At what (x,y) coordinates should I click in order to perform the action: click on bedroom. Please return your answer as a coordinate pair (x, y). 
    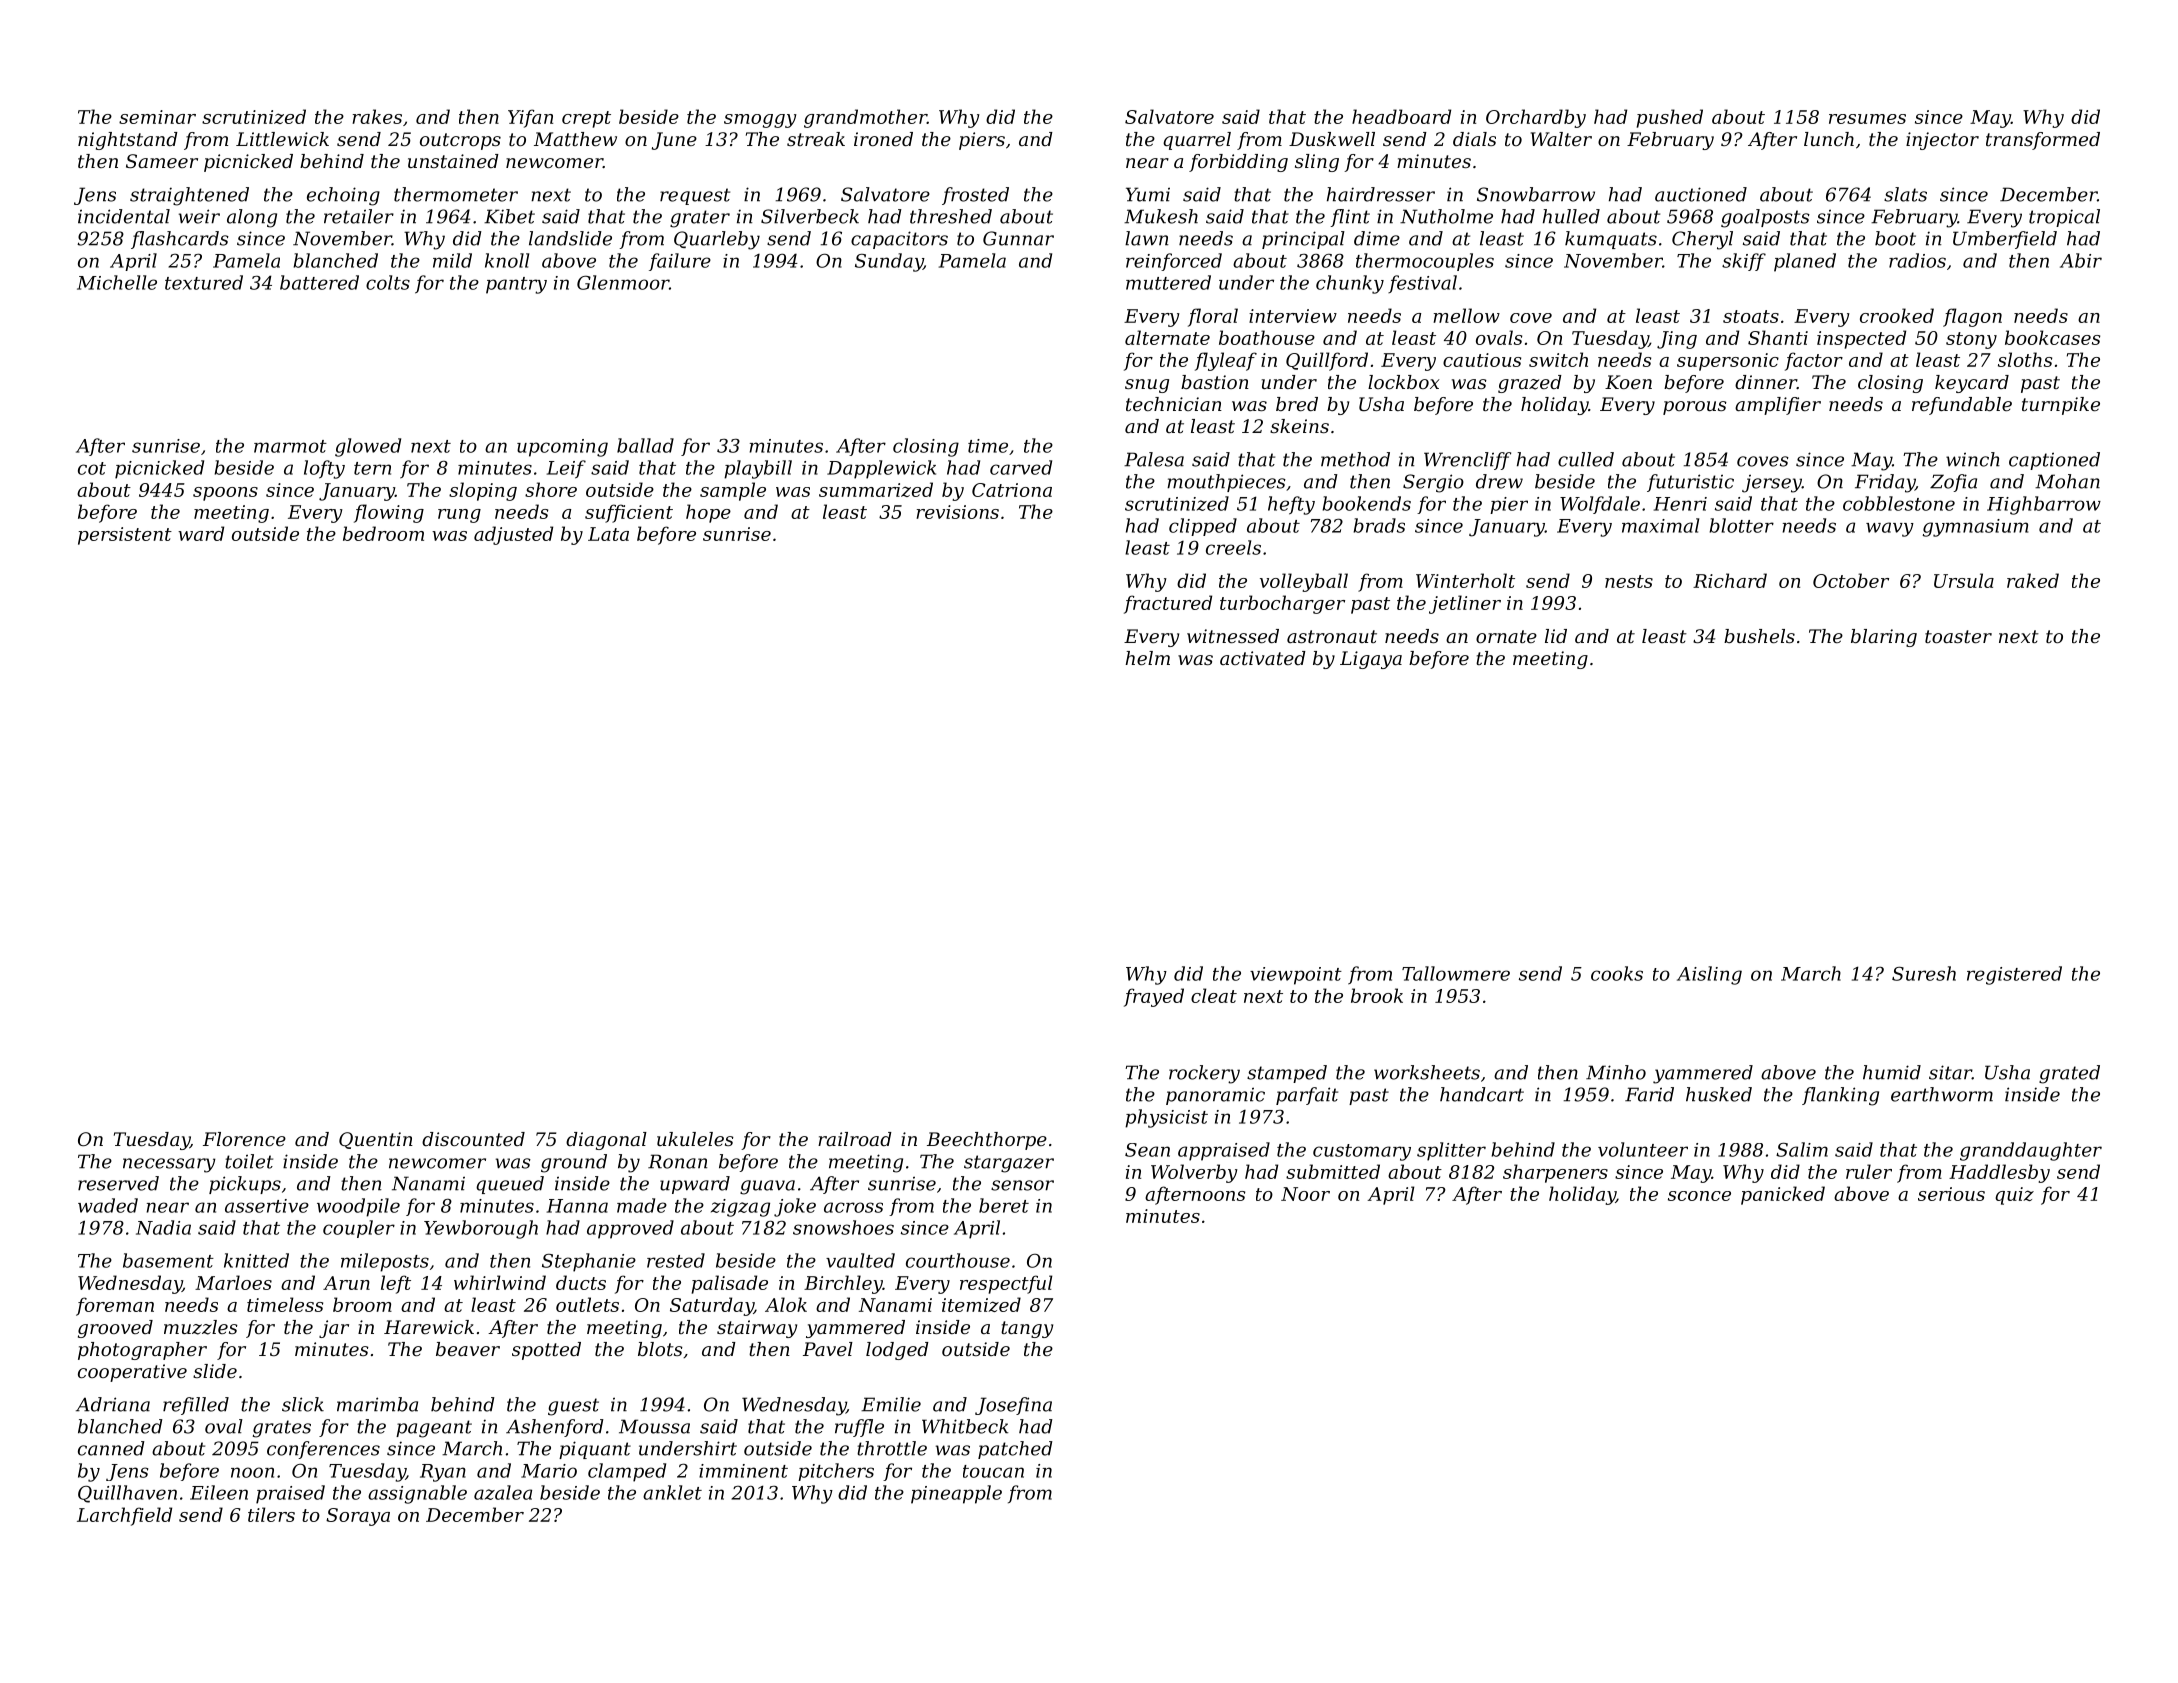
    Looking at the image, I should click on (383, 533).
